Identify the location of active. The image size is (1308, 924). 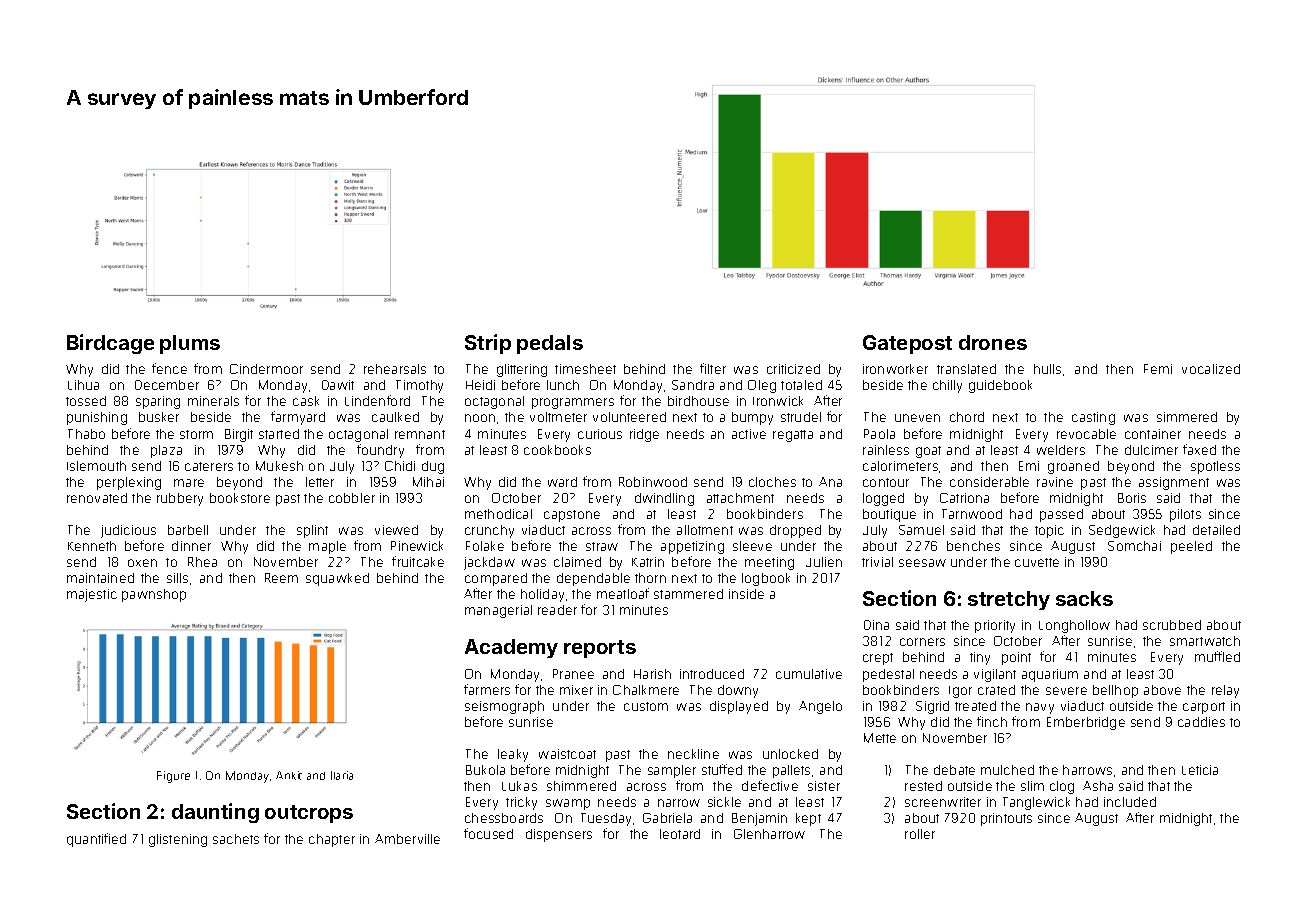
(749, 434).
